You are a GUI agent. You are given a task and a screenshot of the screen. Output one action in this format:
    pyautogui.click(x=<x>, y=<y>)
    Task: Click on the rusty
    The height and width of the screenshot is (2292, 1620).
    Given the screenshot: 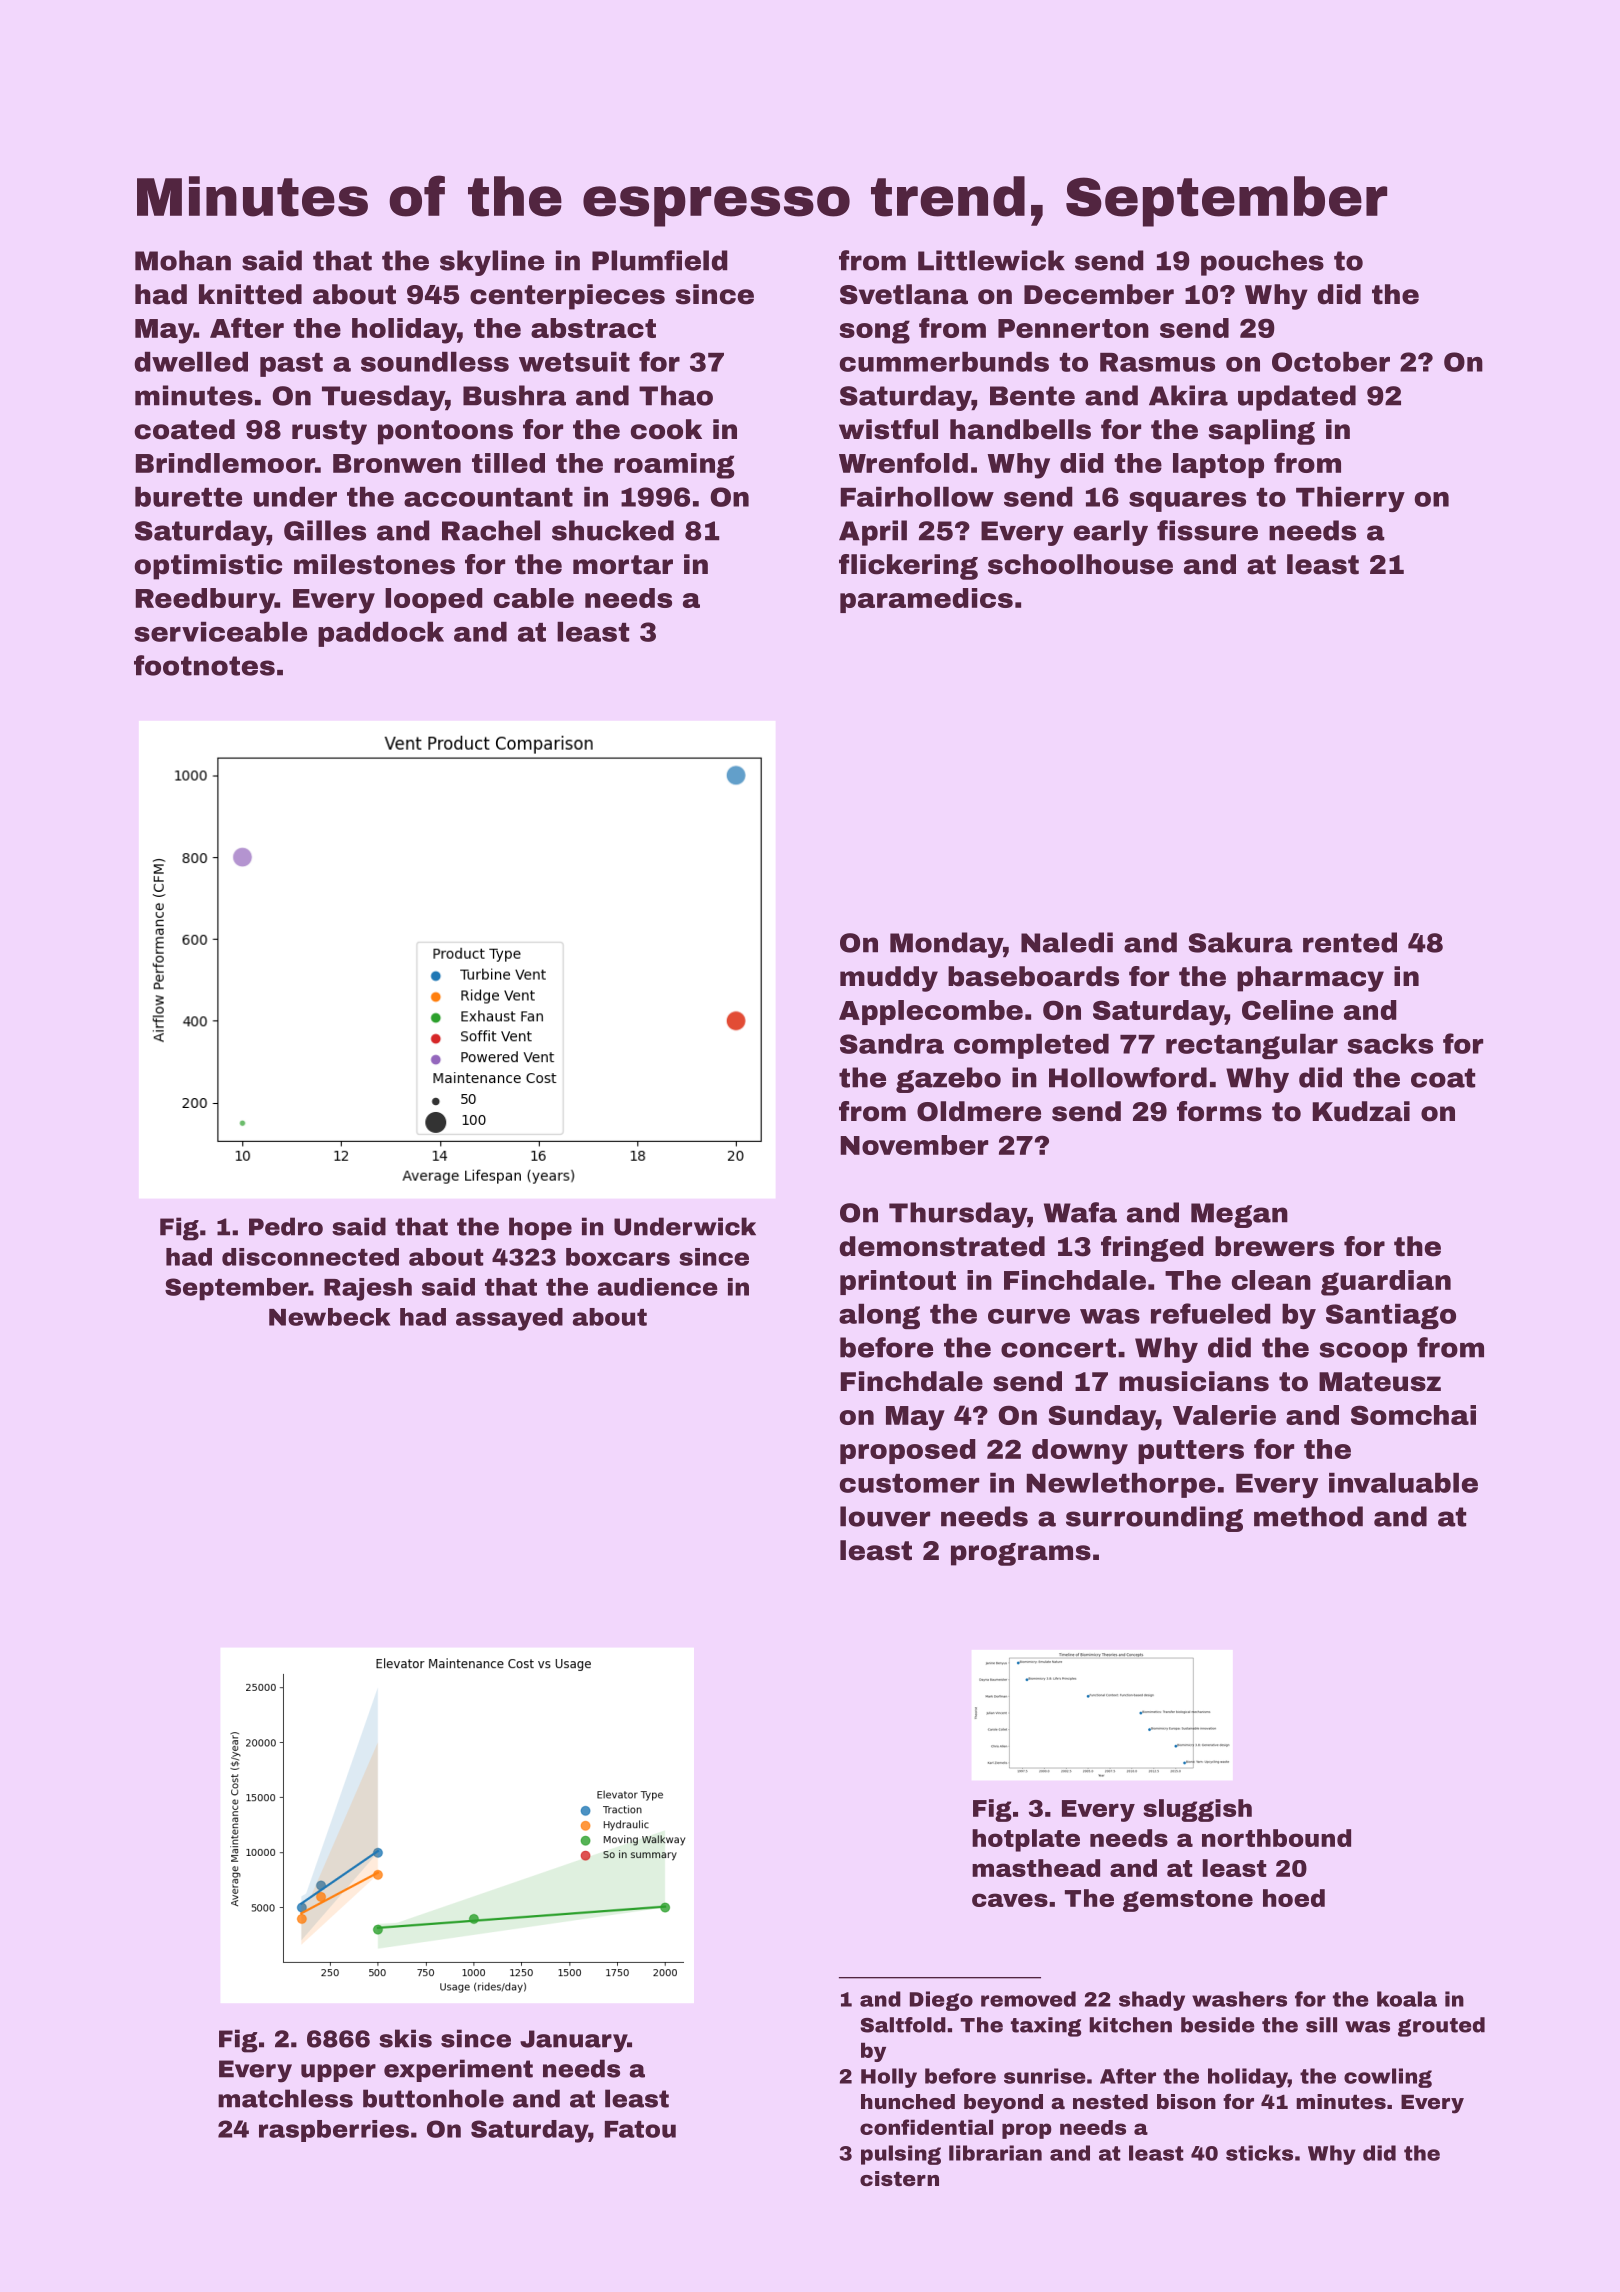 What is the action you would take?
    pyautogui.click(x=329, y=432)
